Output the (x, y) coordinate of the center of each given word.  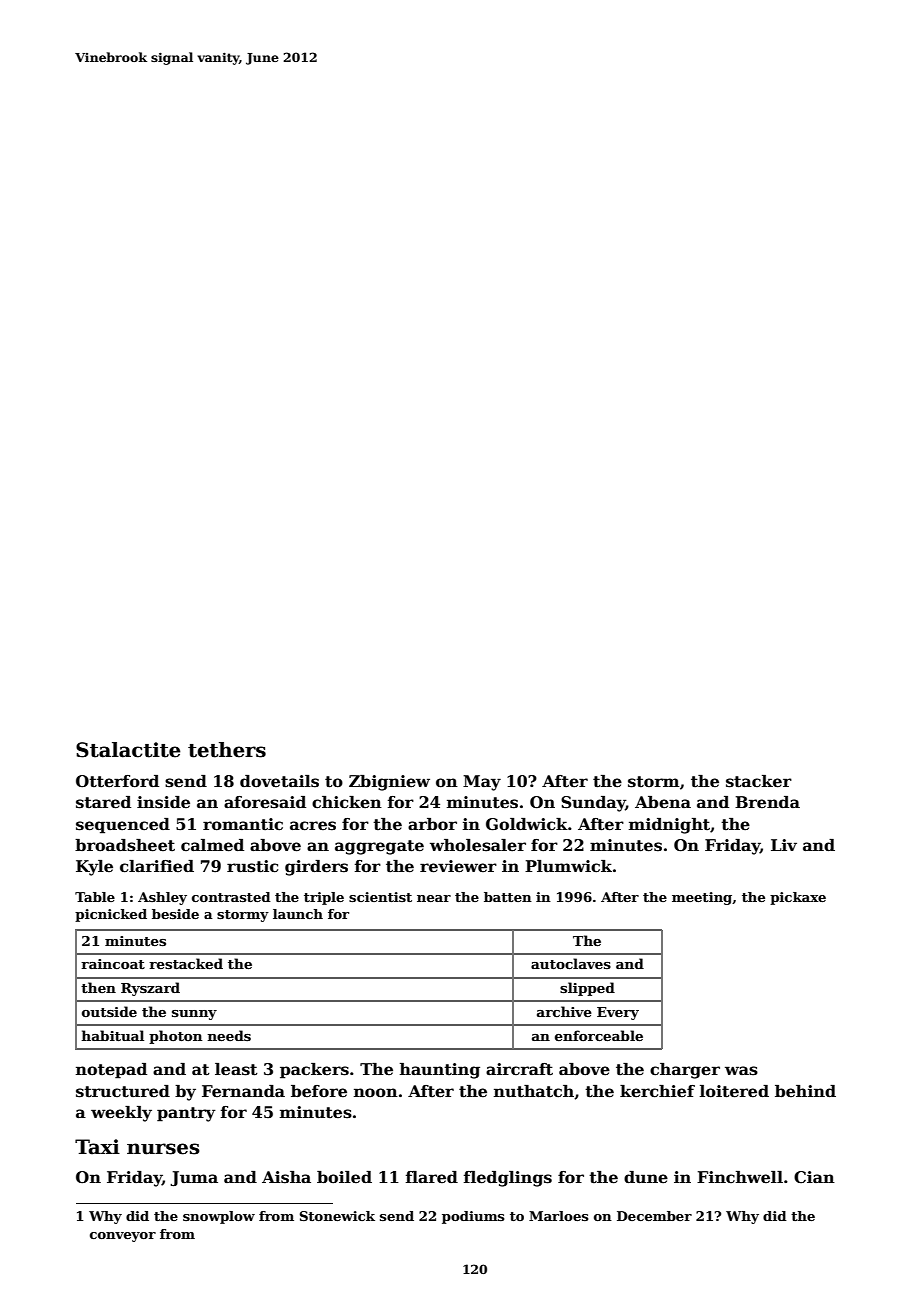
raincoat (113, 964)
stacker (759, 781)
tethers (227, 750)
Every (618, 1013)
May (482, 783)
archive (564, 1011)
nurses (163, 1149)
